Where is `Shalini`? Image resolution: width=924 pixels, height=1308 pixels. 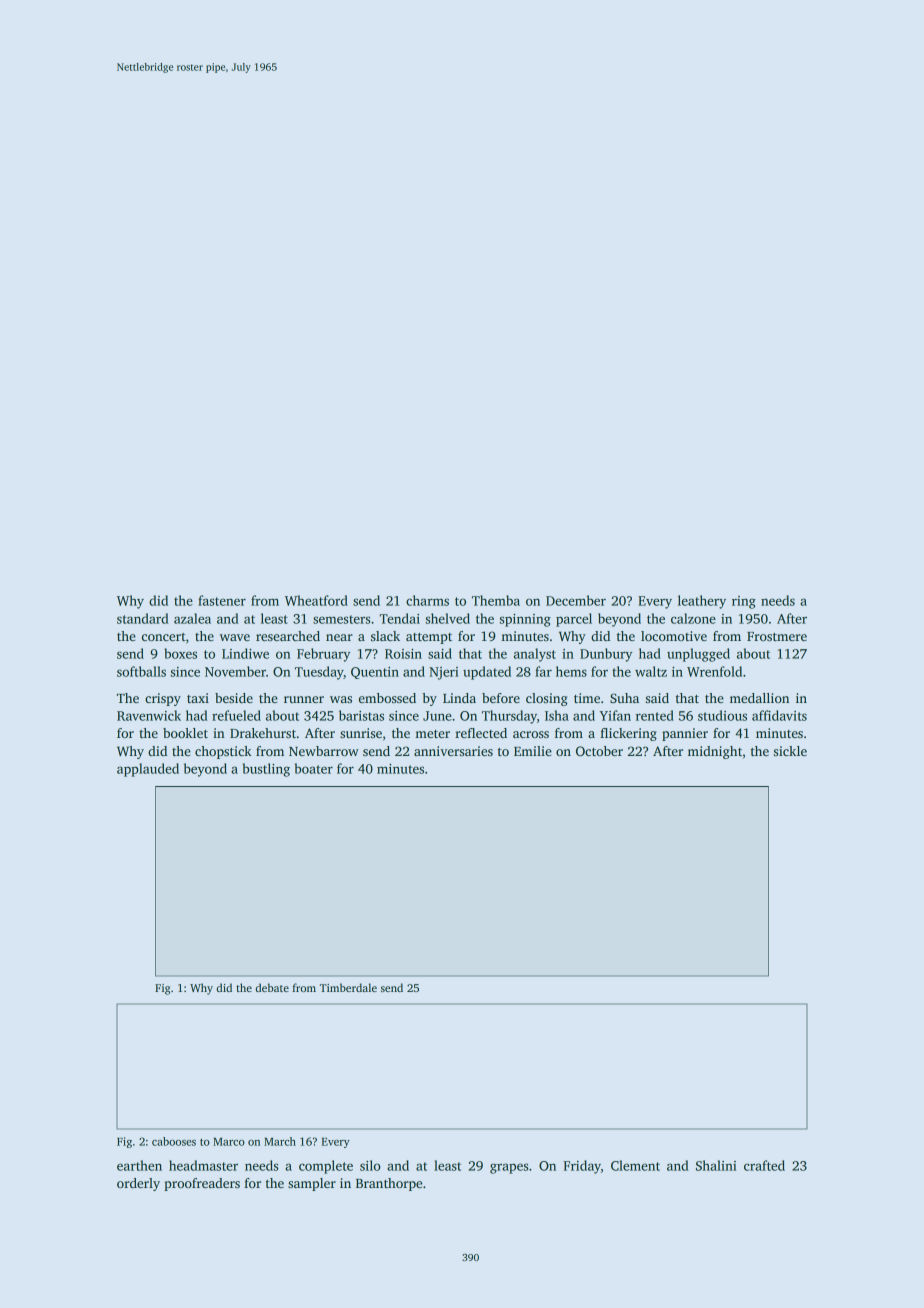
Shalini is located at coordinates (716, 1165).
